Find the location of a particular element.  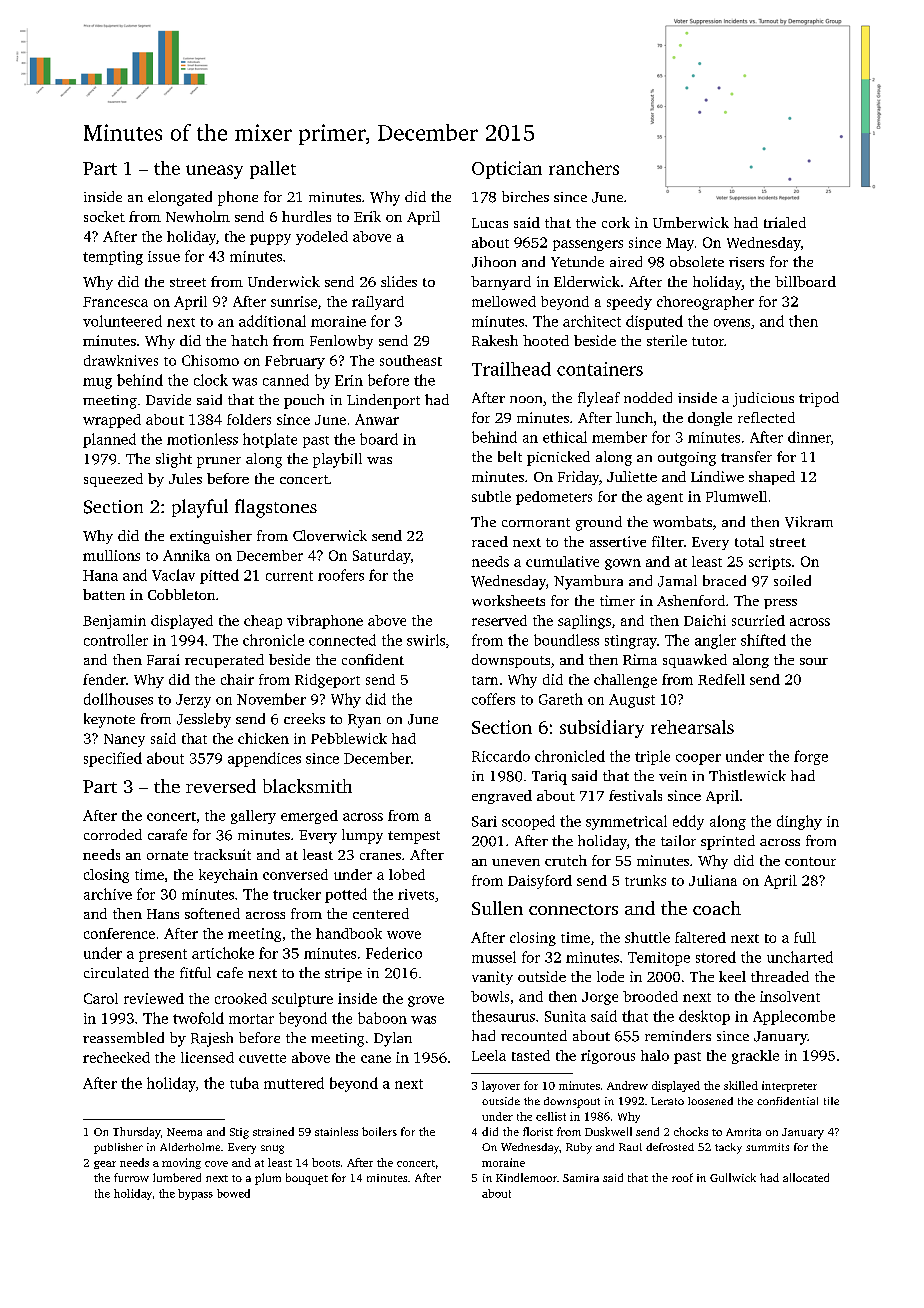

railyard is located at coordinates (378, 303).
